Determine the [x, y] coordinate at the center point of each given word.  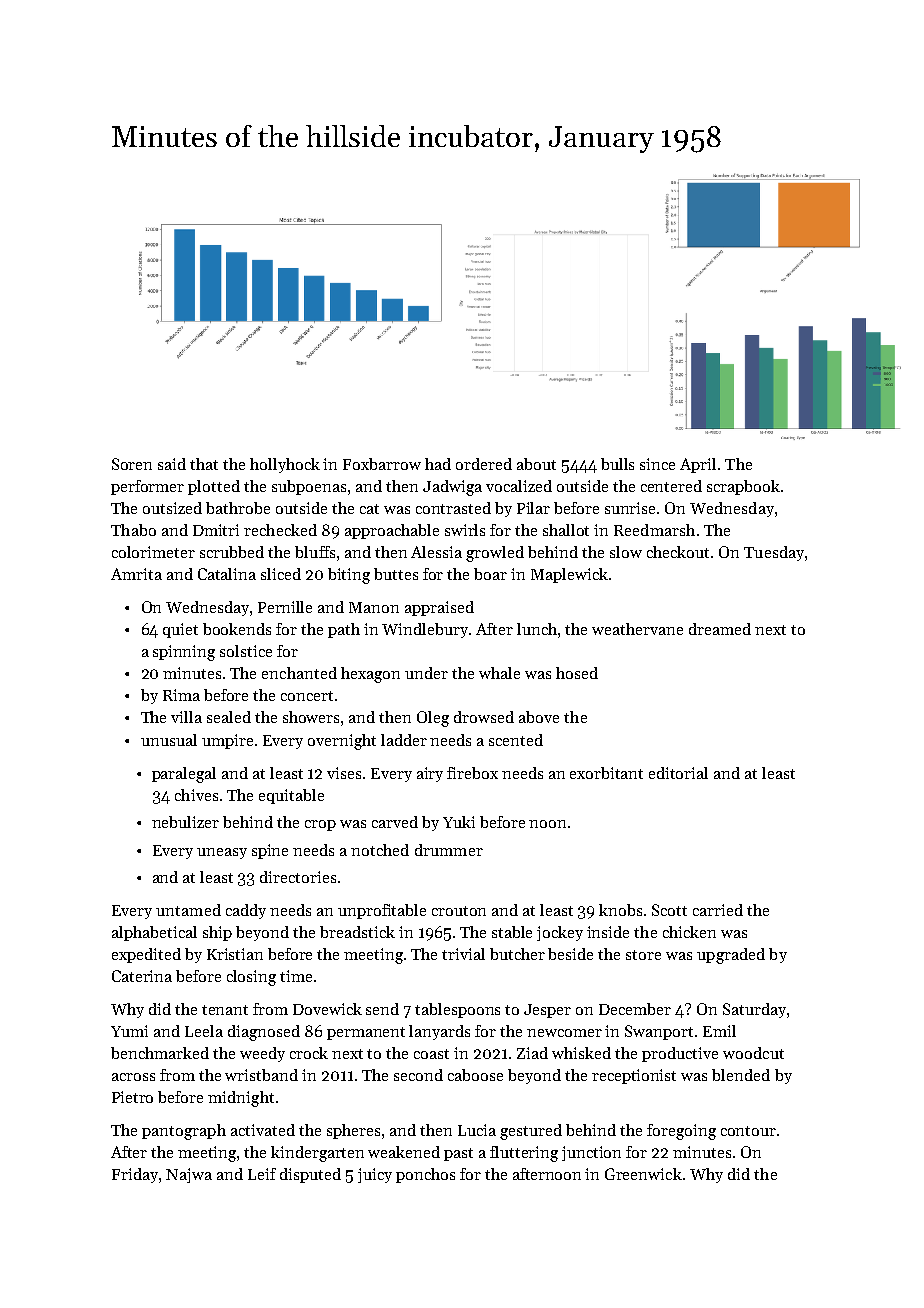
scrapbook [743, 487]
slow [626, 552]
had [438, 464]
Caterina [142, 976]
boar [490, 574]
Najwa [189, 1175]
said [172, 464]
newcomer [564, 1033]
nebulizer [185, 822]
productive [680, 1054]
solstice [246, 651]
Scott [669, 910]
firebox [472, 773]
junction [591, 1153]
